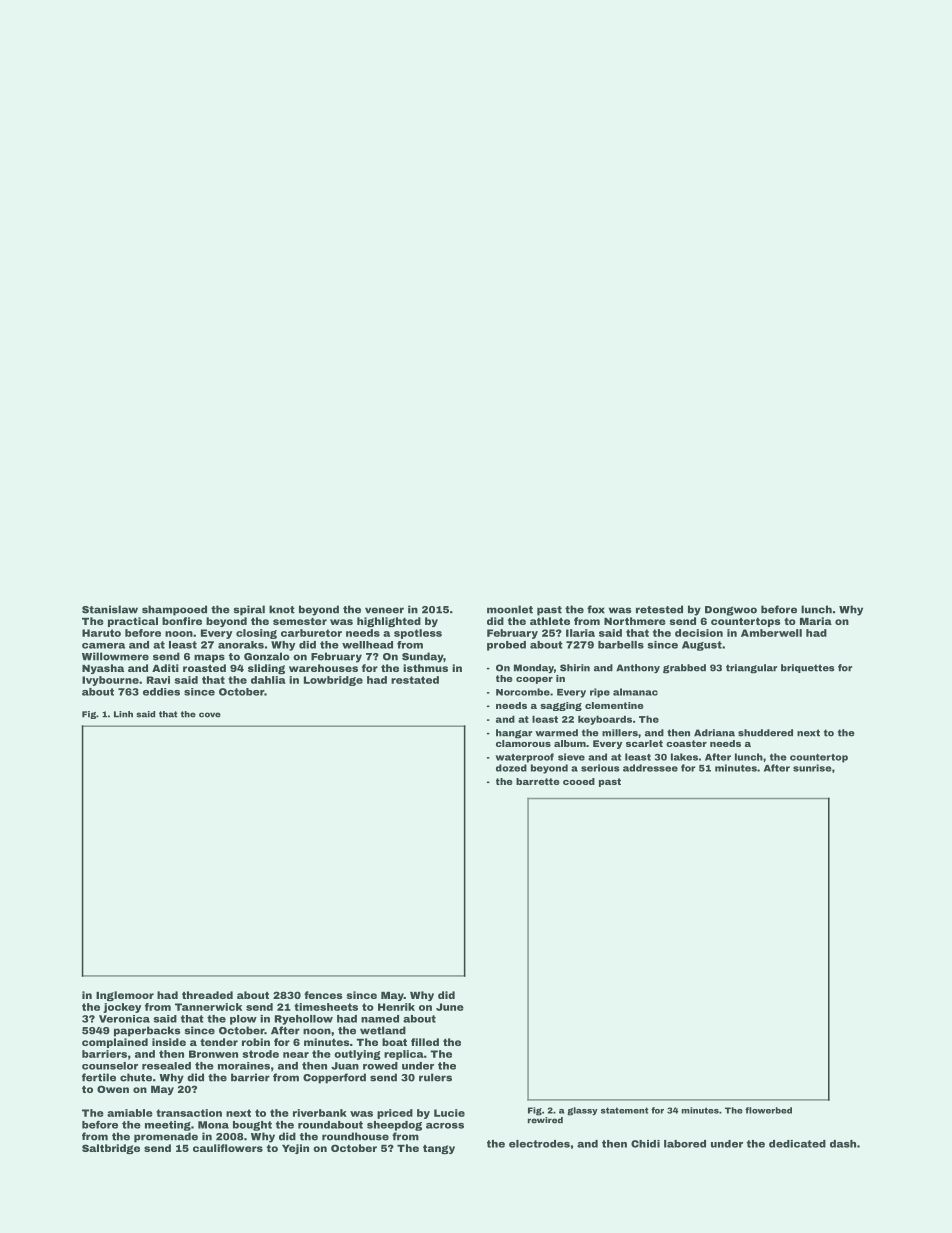  I want to click on addressee, so click(650, 768).
